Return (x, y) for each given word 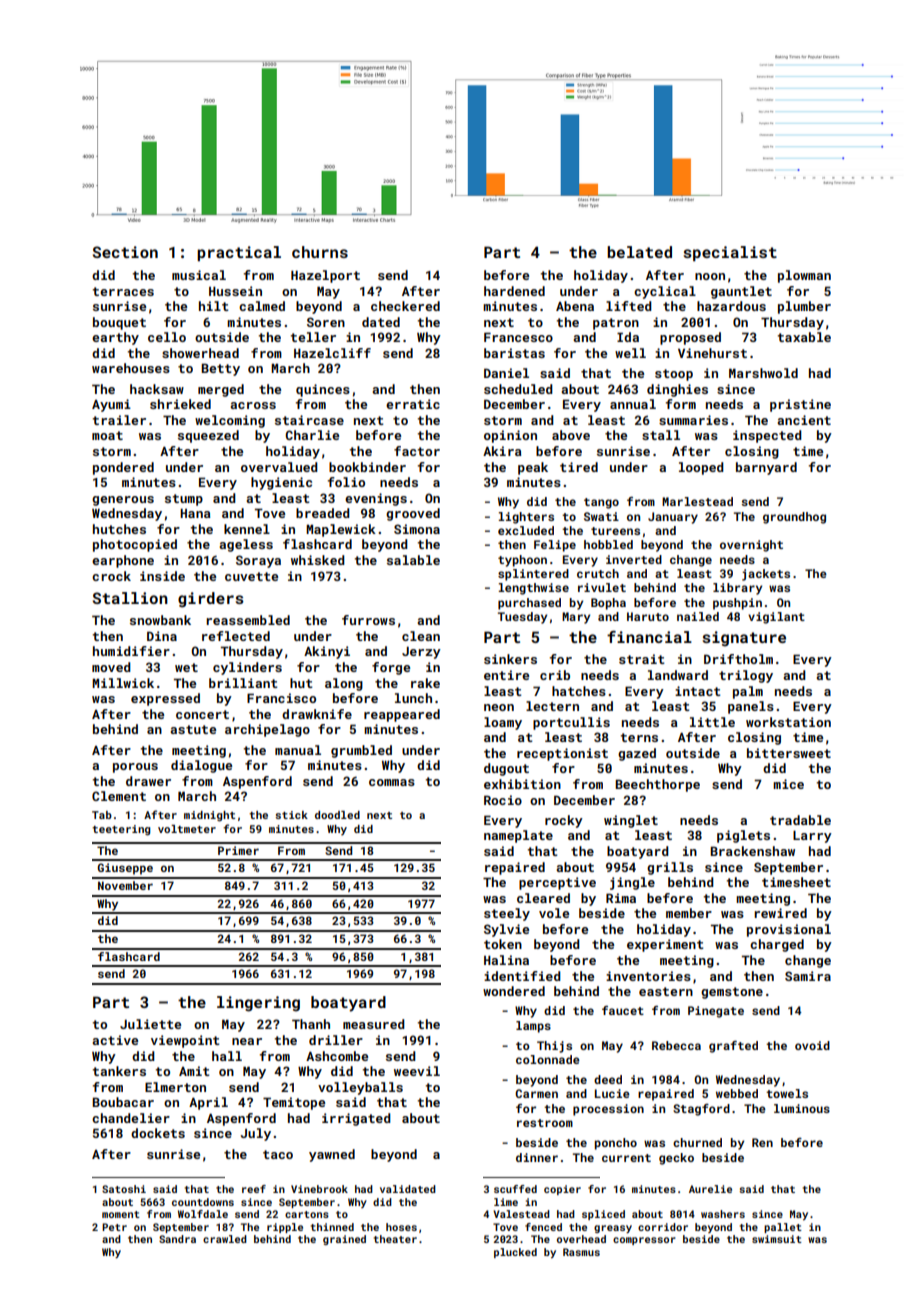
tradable (800, 820)
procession (608, 1110)
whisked (318, 560)
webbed (737, 1093)
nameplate (518, 836)
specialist (730, 253)
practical (239, 253)
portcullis (571, 723)
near (247, 1041)
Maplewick (341, 530)
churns (320, 252)
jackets (766, 575)
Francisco (281, 698)
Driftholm (738, 659)
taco (278, 1154)
